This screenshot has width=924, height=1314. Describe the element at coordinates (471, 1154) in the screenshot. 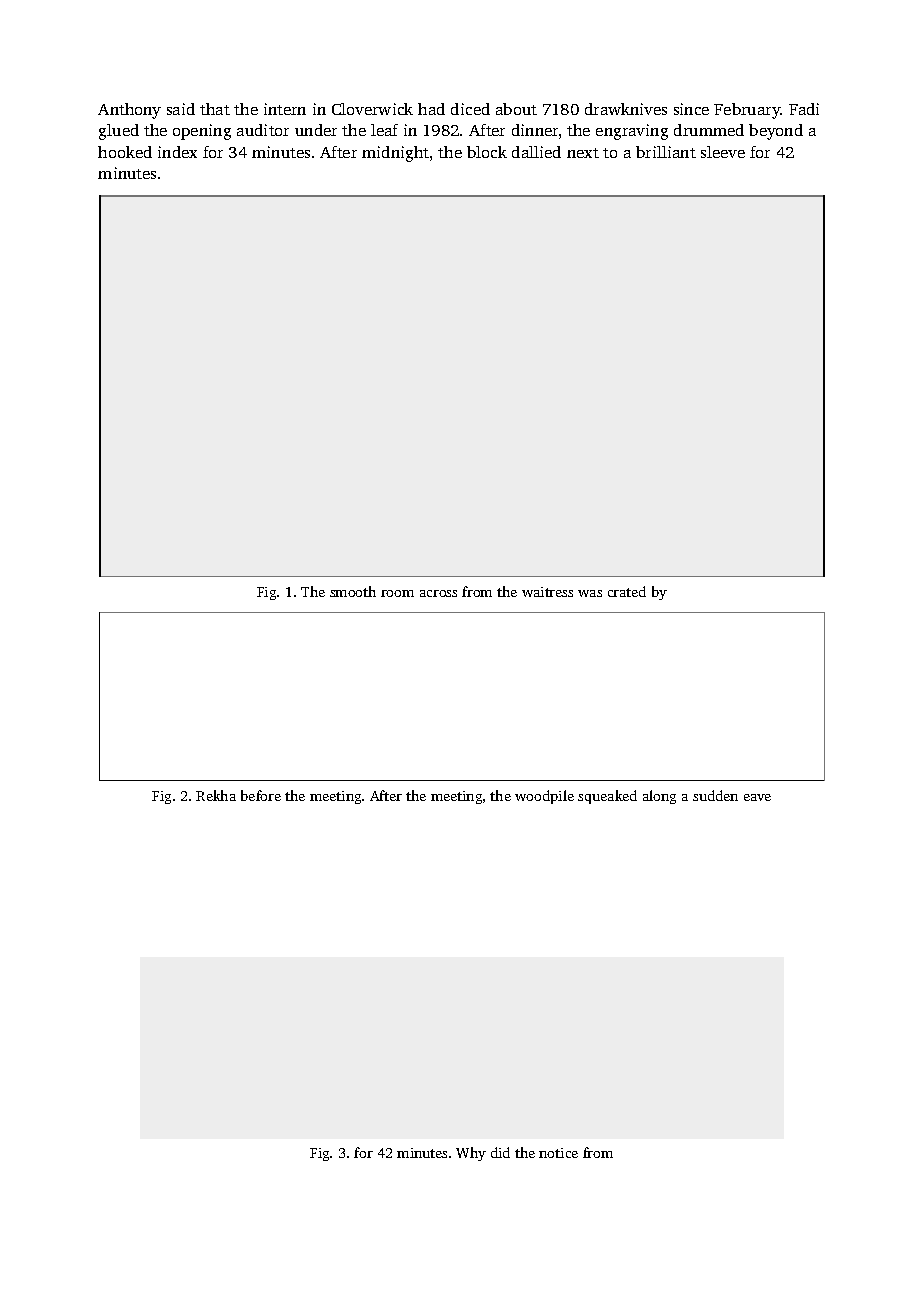

I see `Why` at that location.
